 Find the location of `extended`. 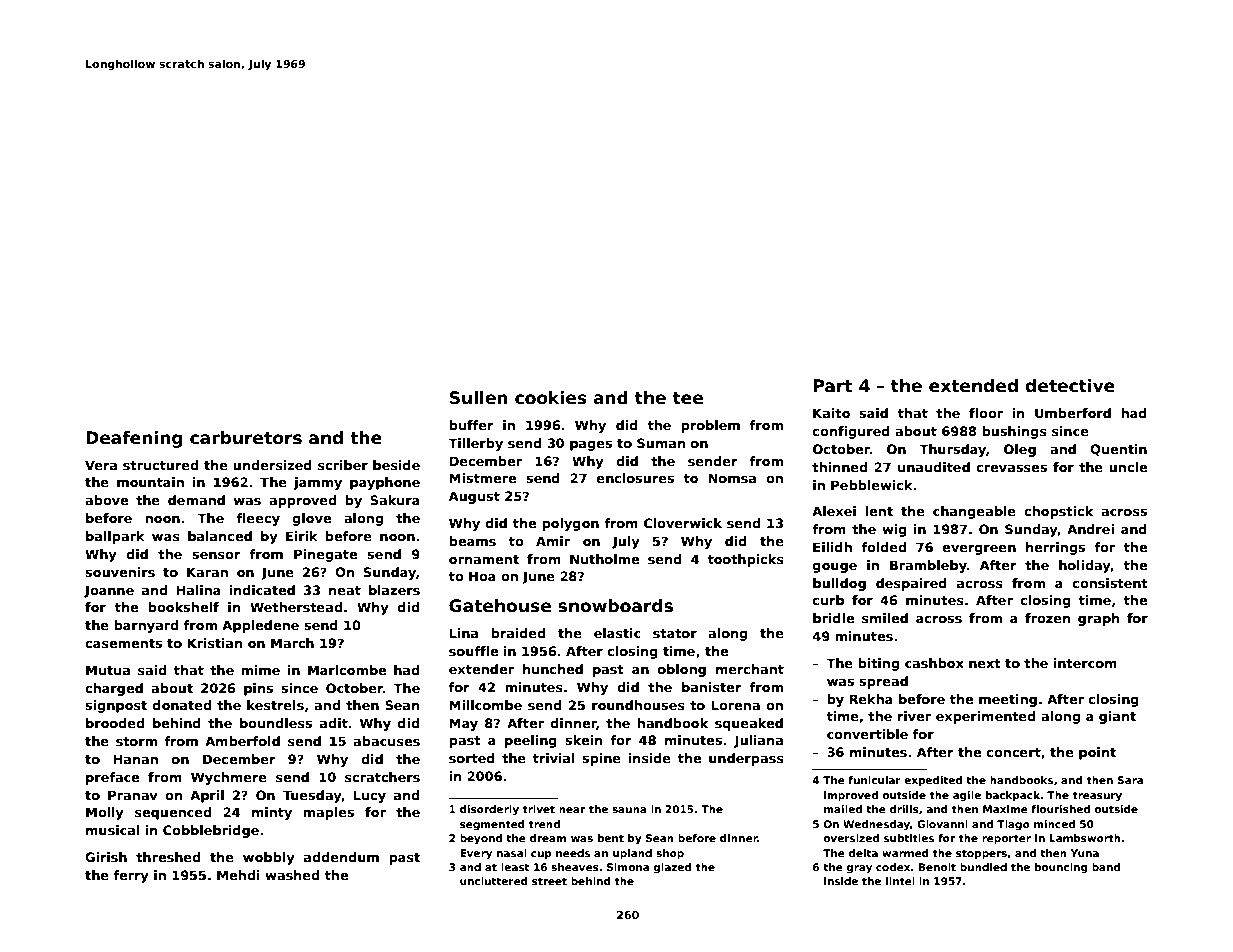

extended is located at coordinates (973, 386).
